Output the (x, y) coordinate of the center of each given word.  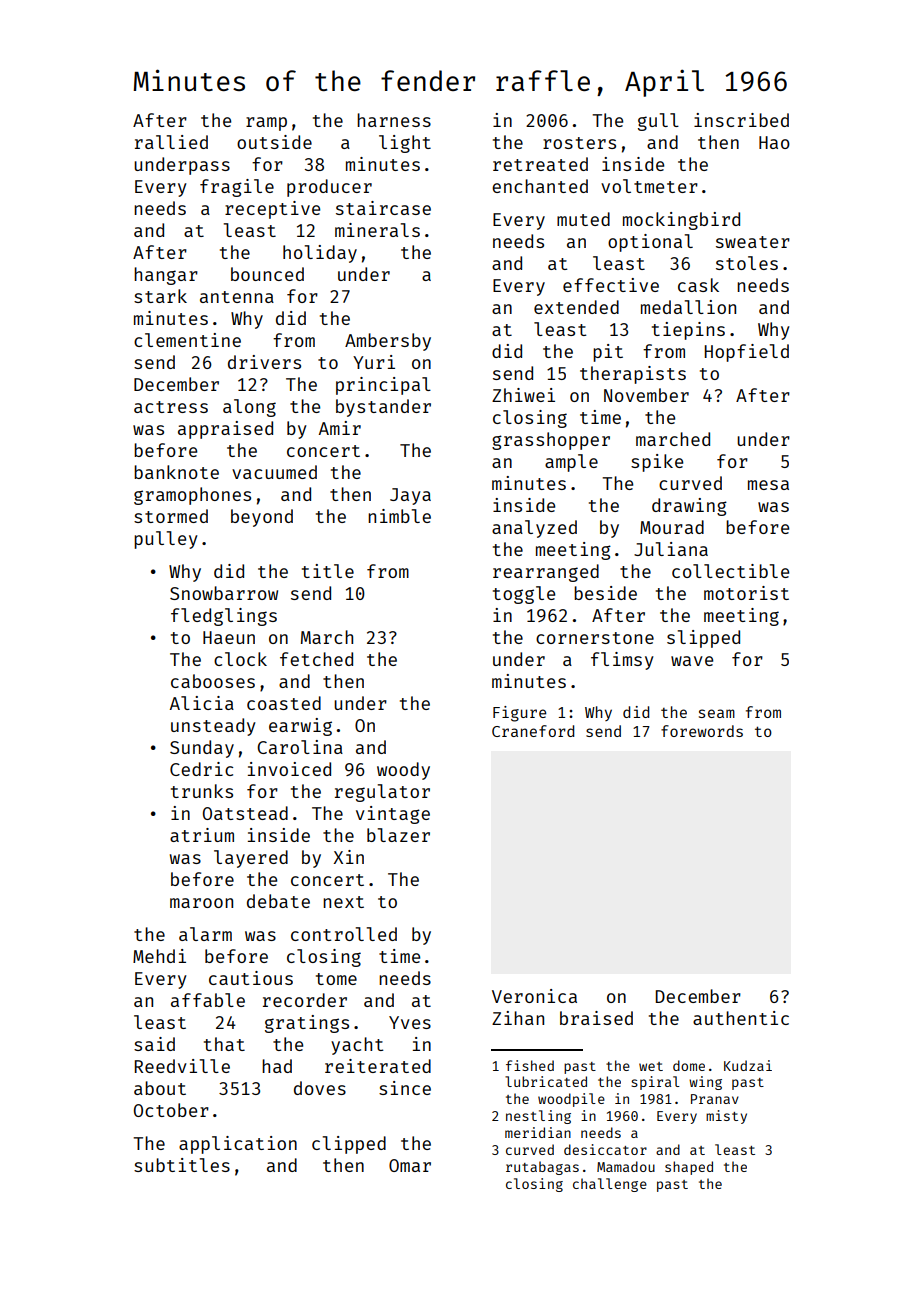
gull (658, 122)
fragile (237, 188)
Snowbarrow (224, 593)
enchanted (540, 186)
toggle (524, 595)
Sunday (202, 749)
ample (571, 463)
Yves (410, 1022)
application (238, 1145)
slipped (703, 639)
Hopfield (747, 353)
